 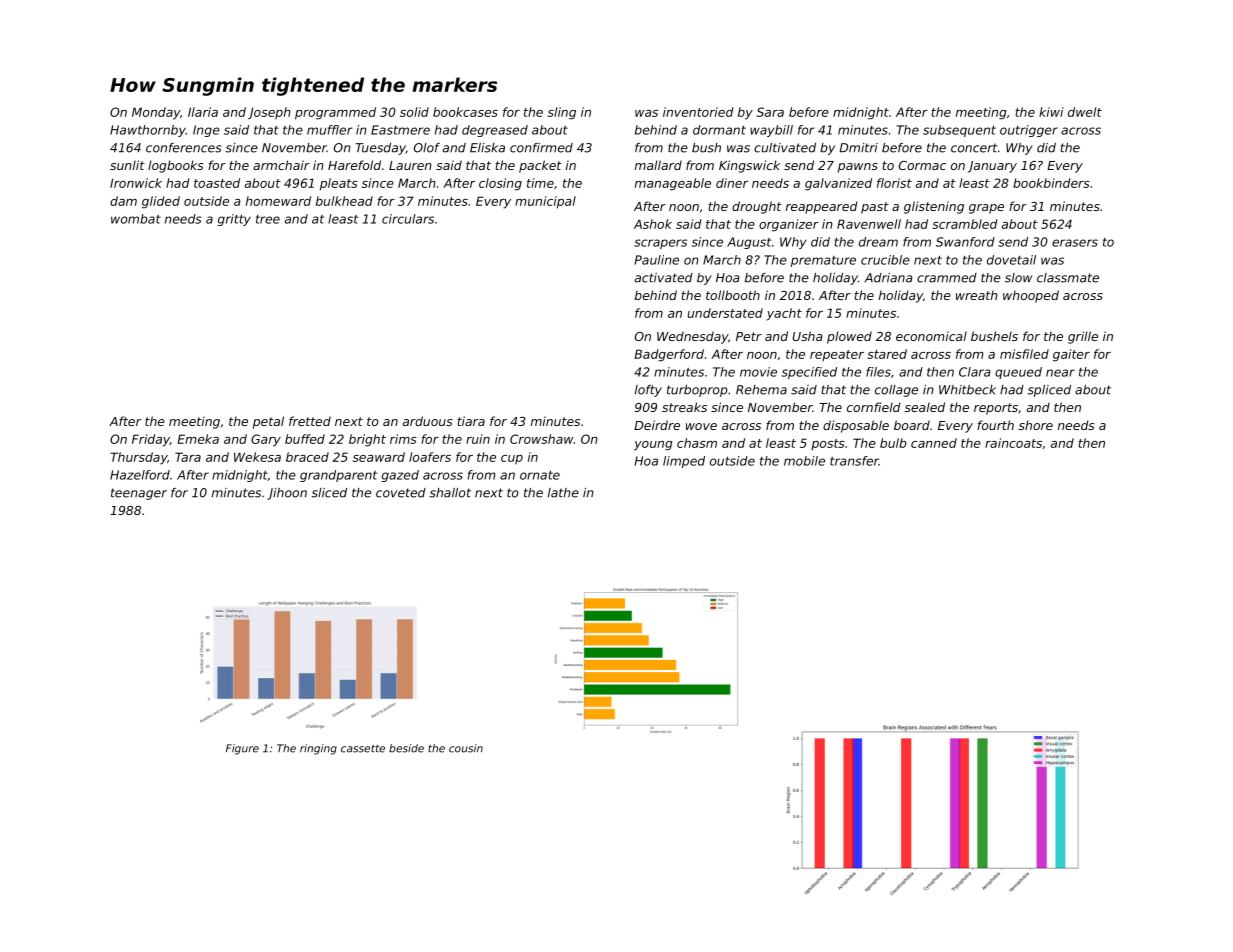 What do you see at coordinates (466, 748) in the document?
I see `cousin` at bounding box center [466, 748].
